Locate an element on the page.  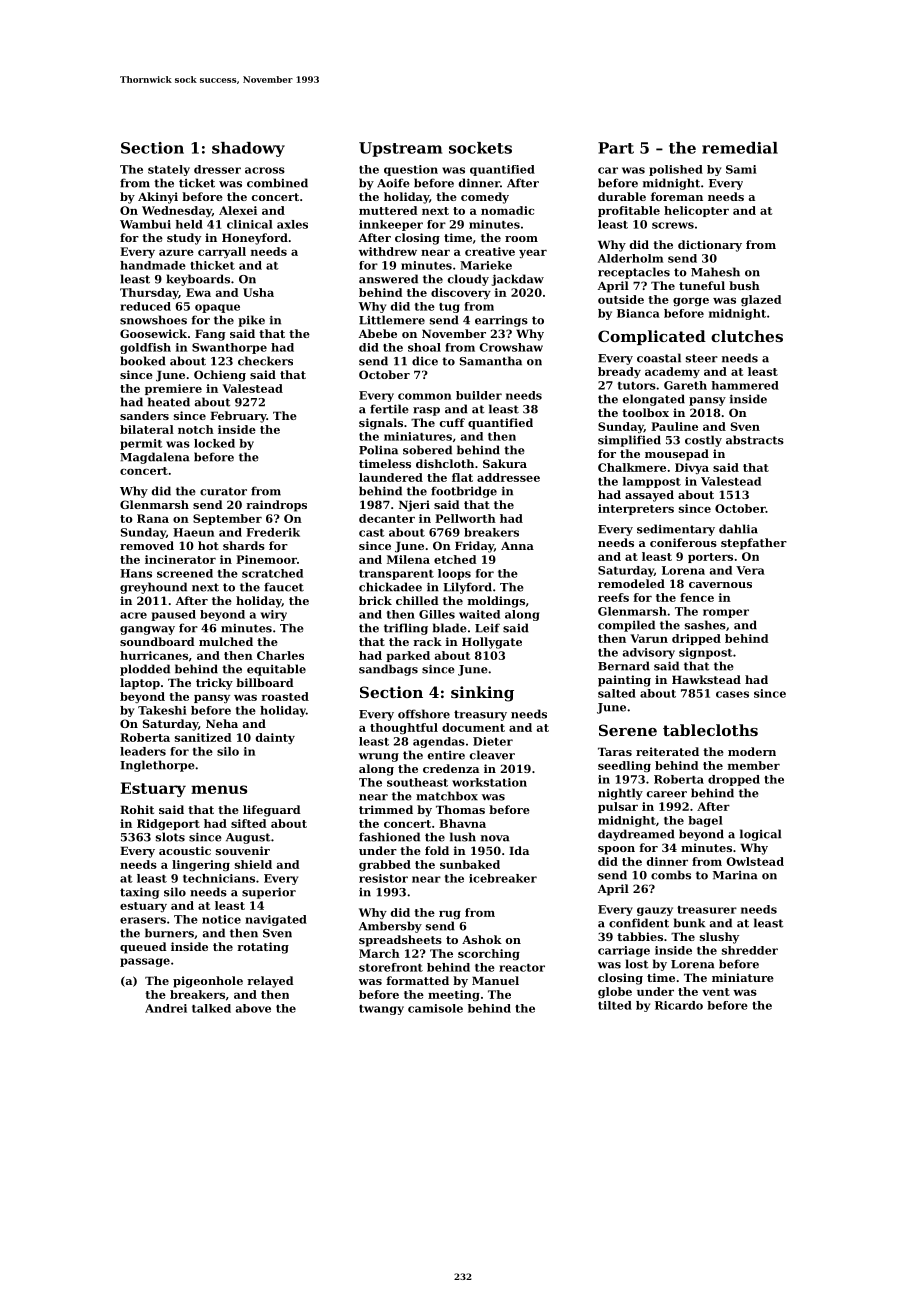
tricky is located at coordinates (214, 684).
